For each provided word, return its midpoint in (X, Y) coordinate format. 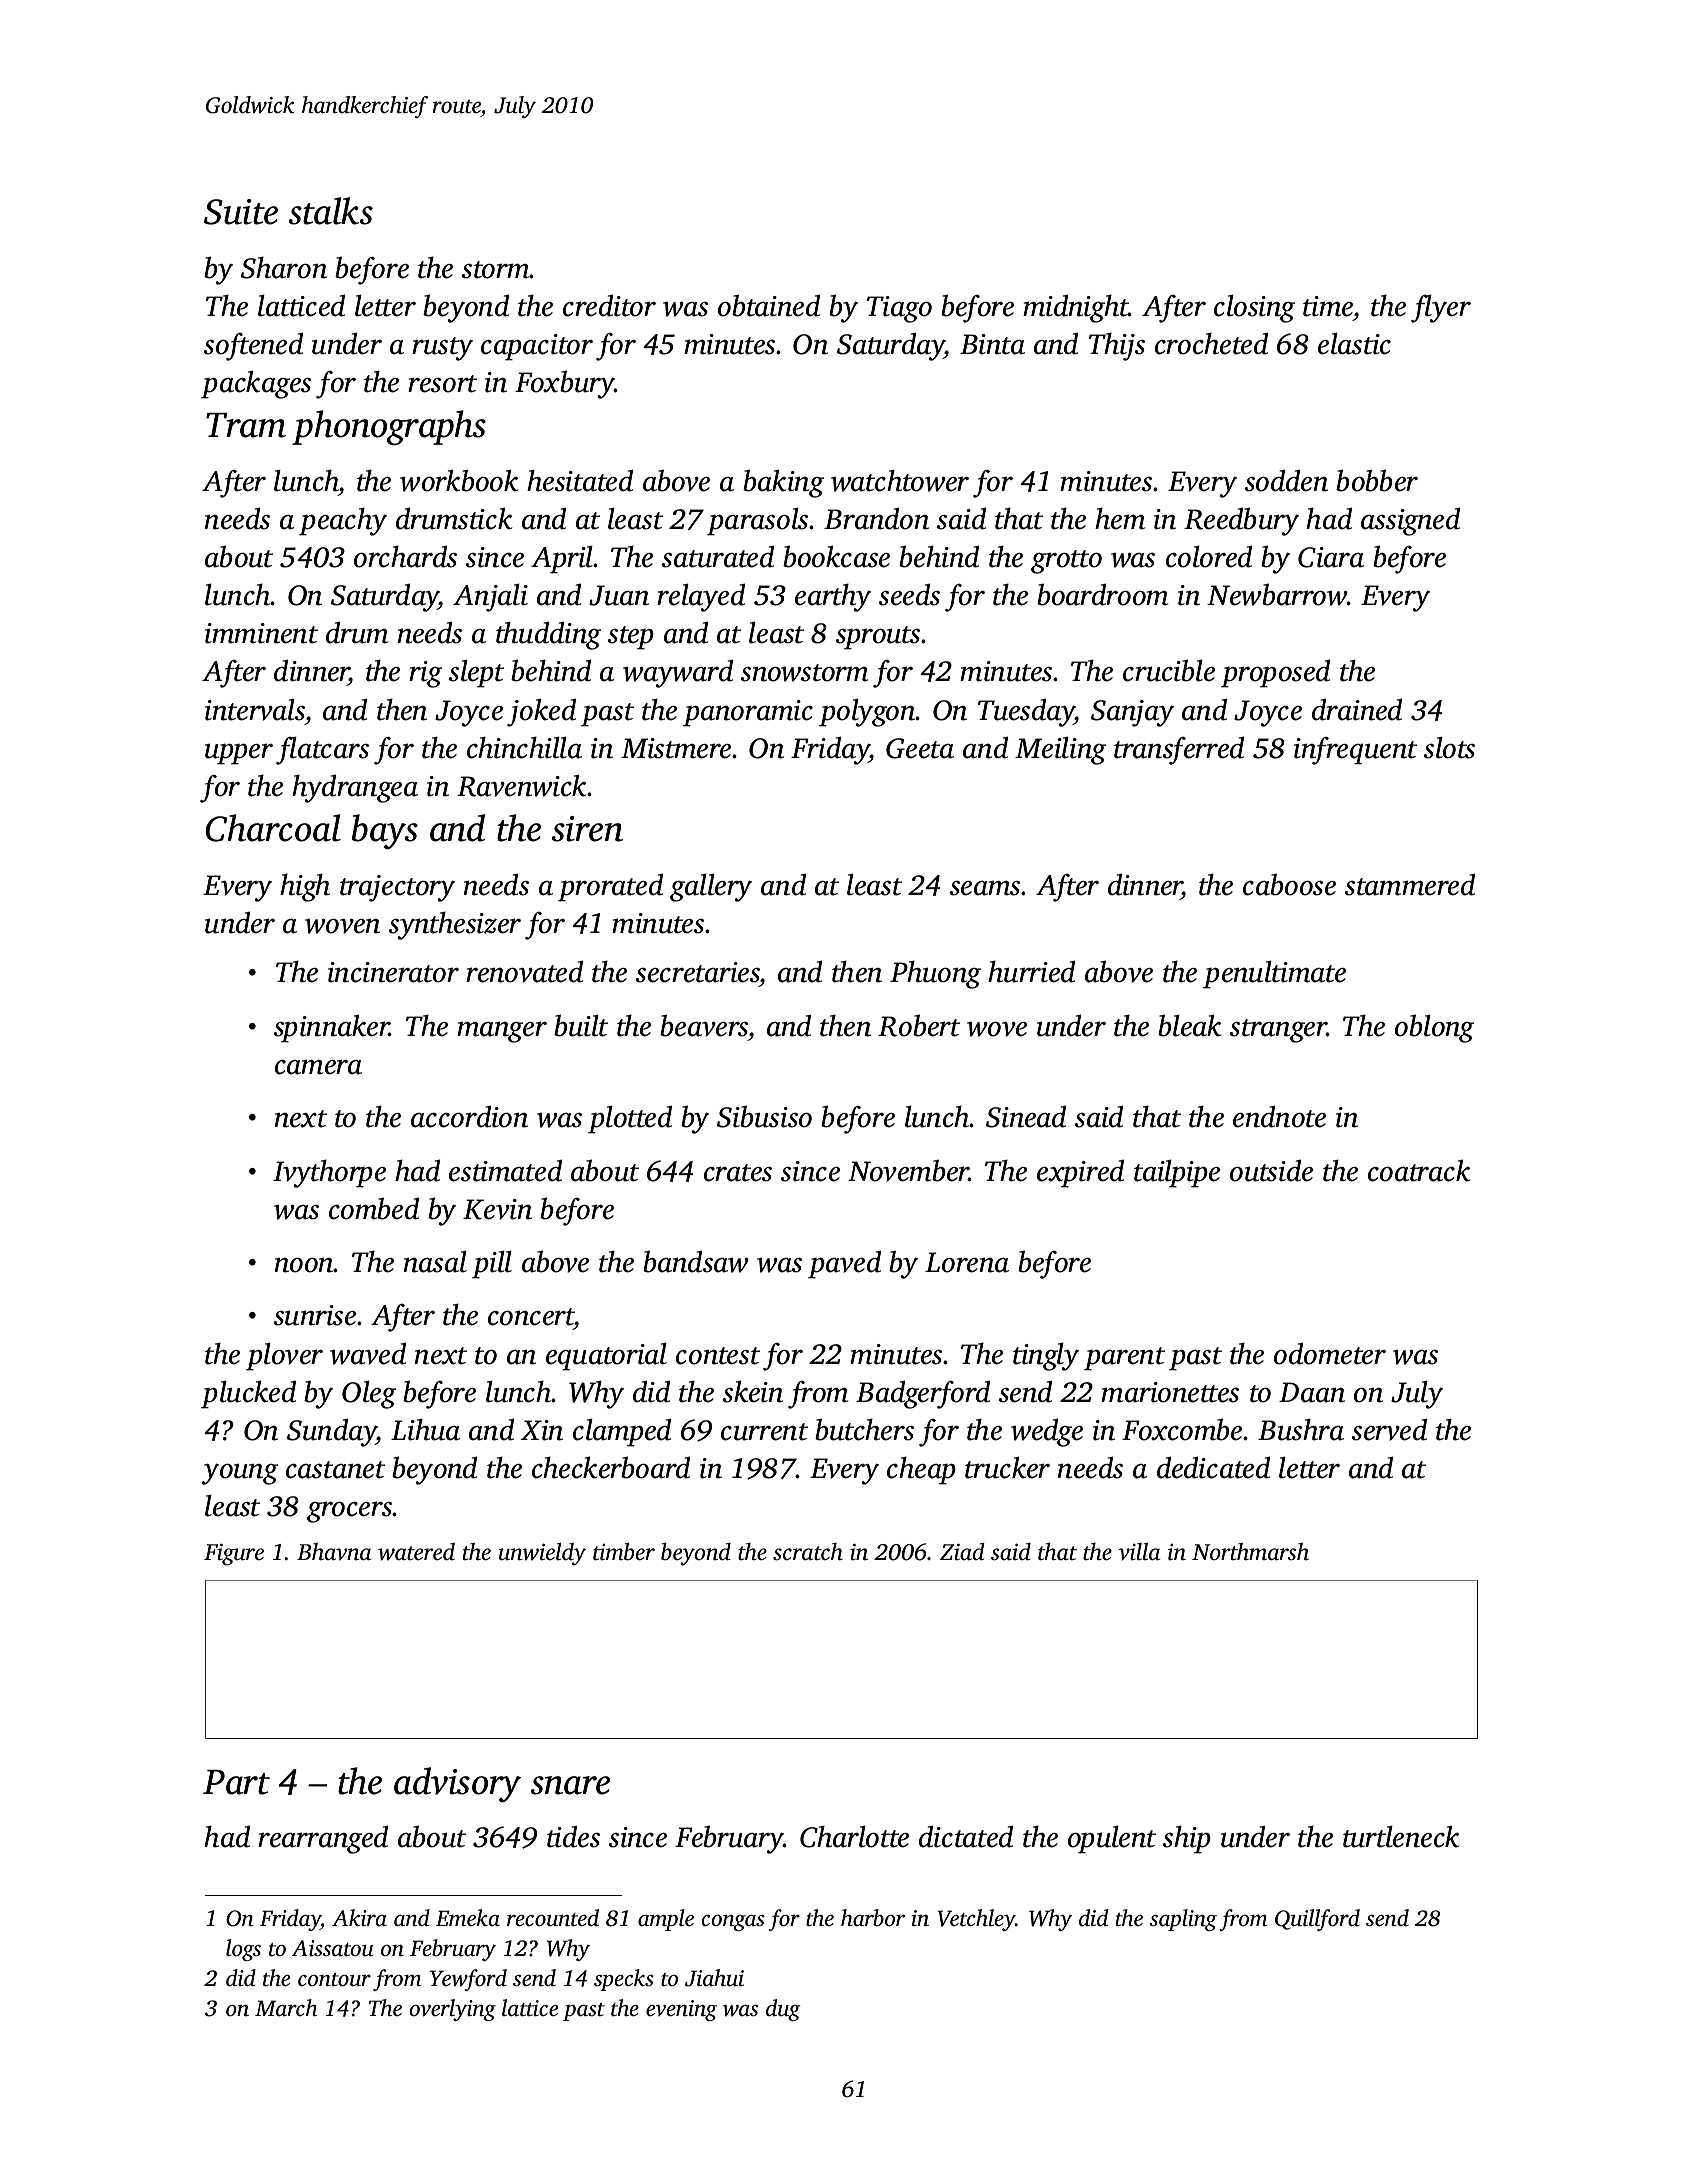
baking (783, 483)
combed (374, 1208)
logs (243, 1950)
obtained (769, 305)
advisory (457, 1784)
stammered (1410, 884)
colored (1209, 556)
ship (1187, 1839)
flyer (1441, 308)
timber (624, 1552)
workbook (459, 480)
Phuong (935, 974)
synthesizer (455, 925)
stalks (331, 211)
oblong (1434, 1028)
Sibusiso (764, 1116)
